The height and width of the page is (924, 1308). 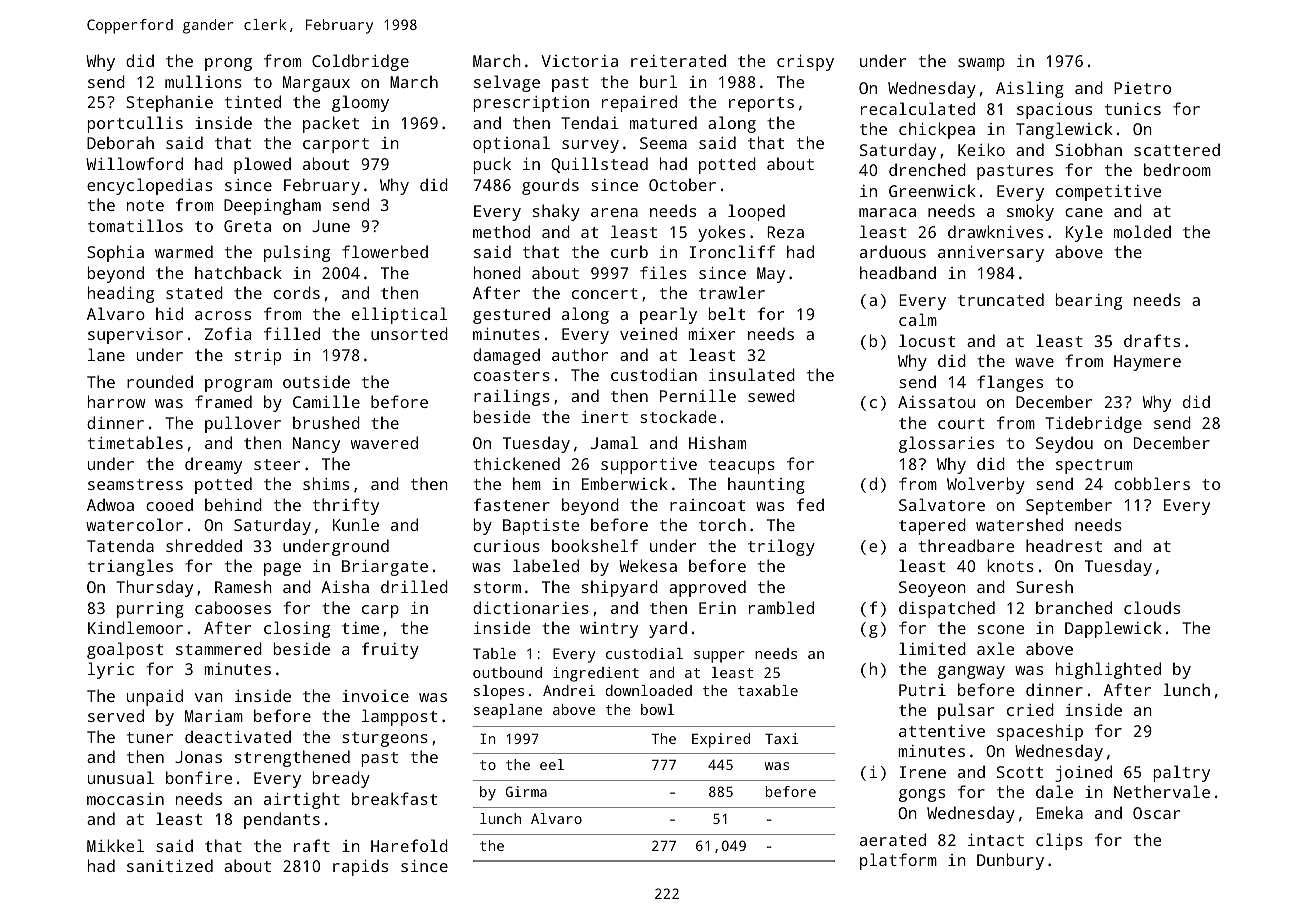 What do you see at coordinates (981, 64) in the page?
I see `swamp` at bounding box center [981, 64].
